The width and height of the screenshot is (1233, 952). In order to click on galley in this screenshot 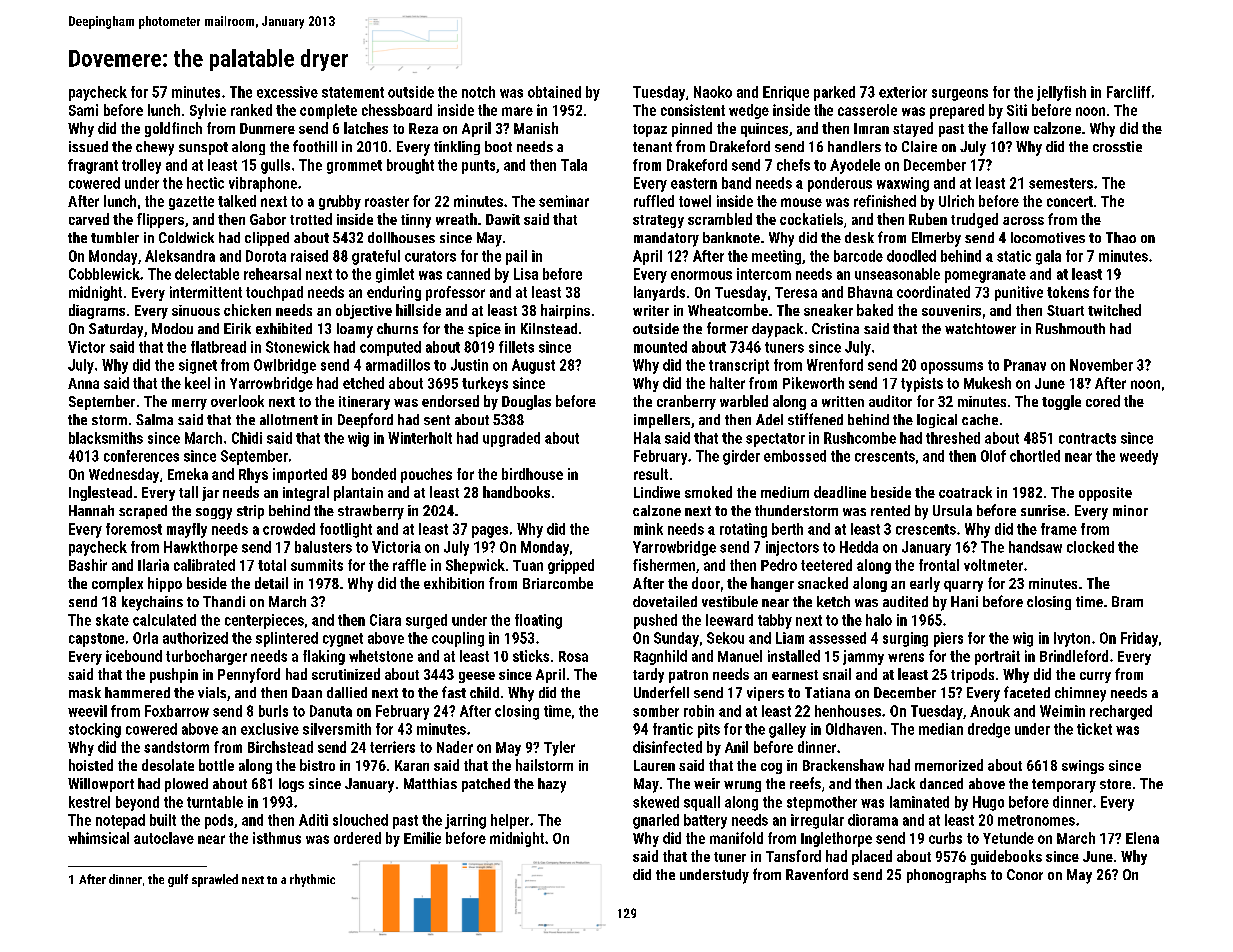, I will do `click(787, 730)`.
